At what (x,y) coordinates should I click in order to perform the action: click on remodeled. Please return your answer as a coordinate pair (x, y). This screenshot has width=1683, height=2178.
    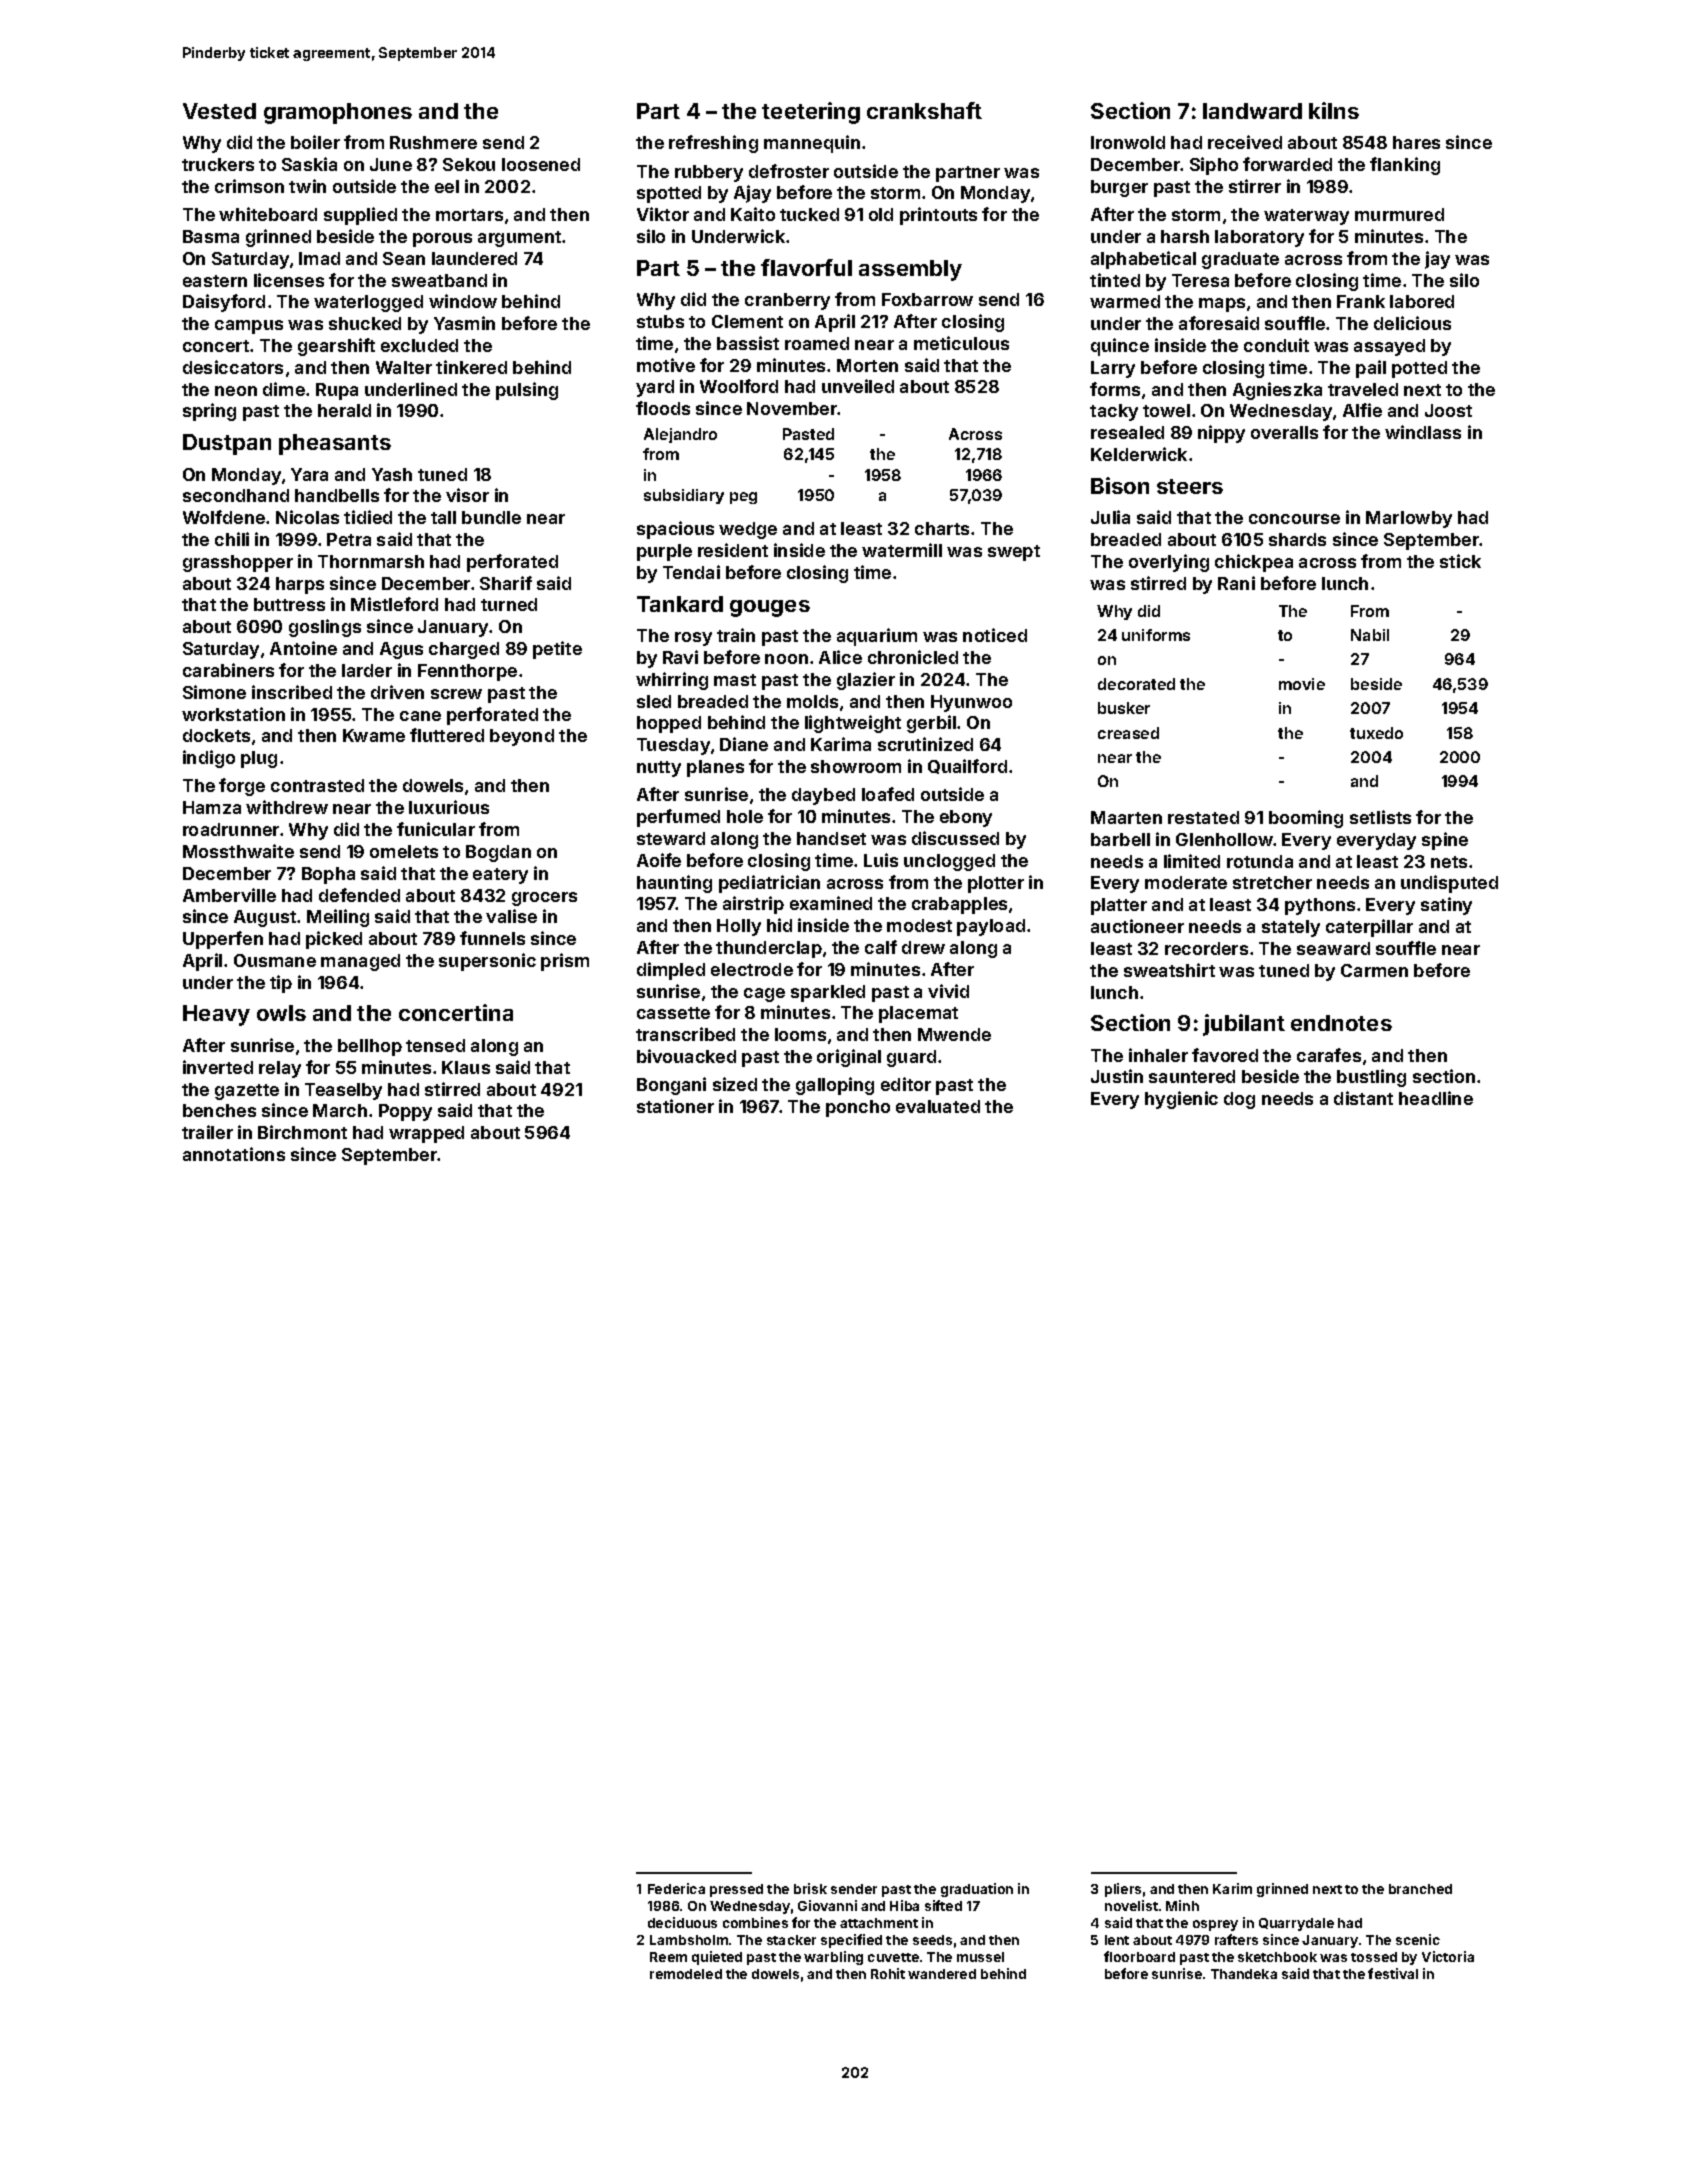
    Looking at the image, I should click on (686, 1974).
